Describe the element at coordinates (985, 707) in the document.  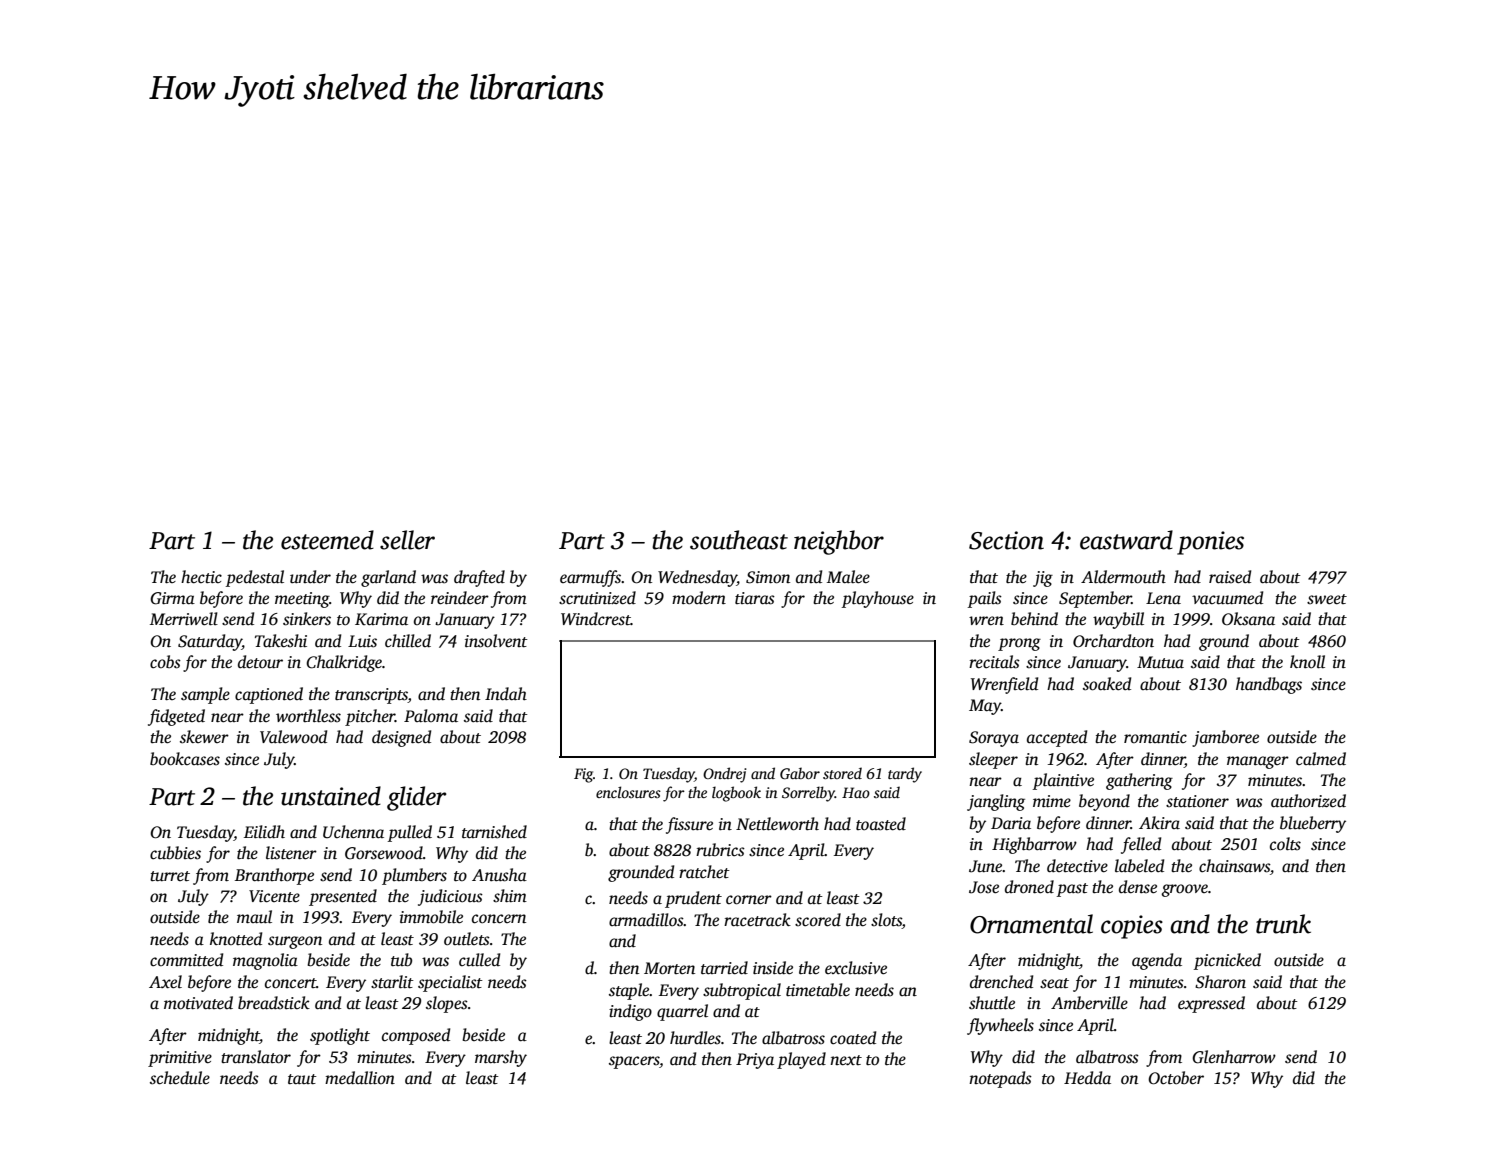
I see `May` at that location.
